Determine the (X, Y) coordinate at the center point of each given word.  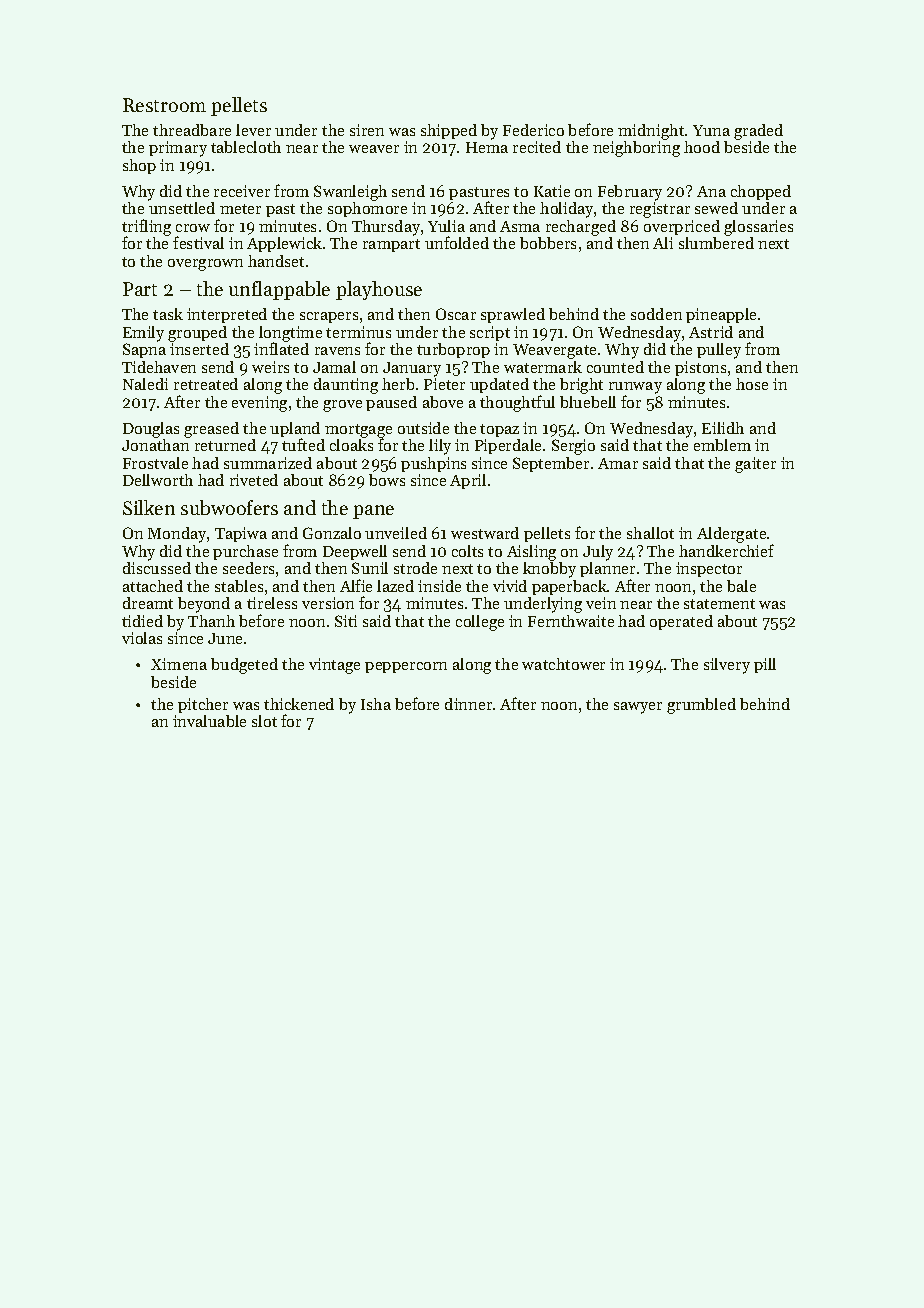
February (630, 193)
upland (295, 429)
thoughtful (517, 403)
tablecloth (246, 147)
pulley (719, 351)
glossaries (758, 228)
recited (537, 147)
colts (467, 551)
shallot (650, 533)
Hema (487, 147)
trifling (146, 228)
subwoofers (229, 507)
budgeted (244, 666)
